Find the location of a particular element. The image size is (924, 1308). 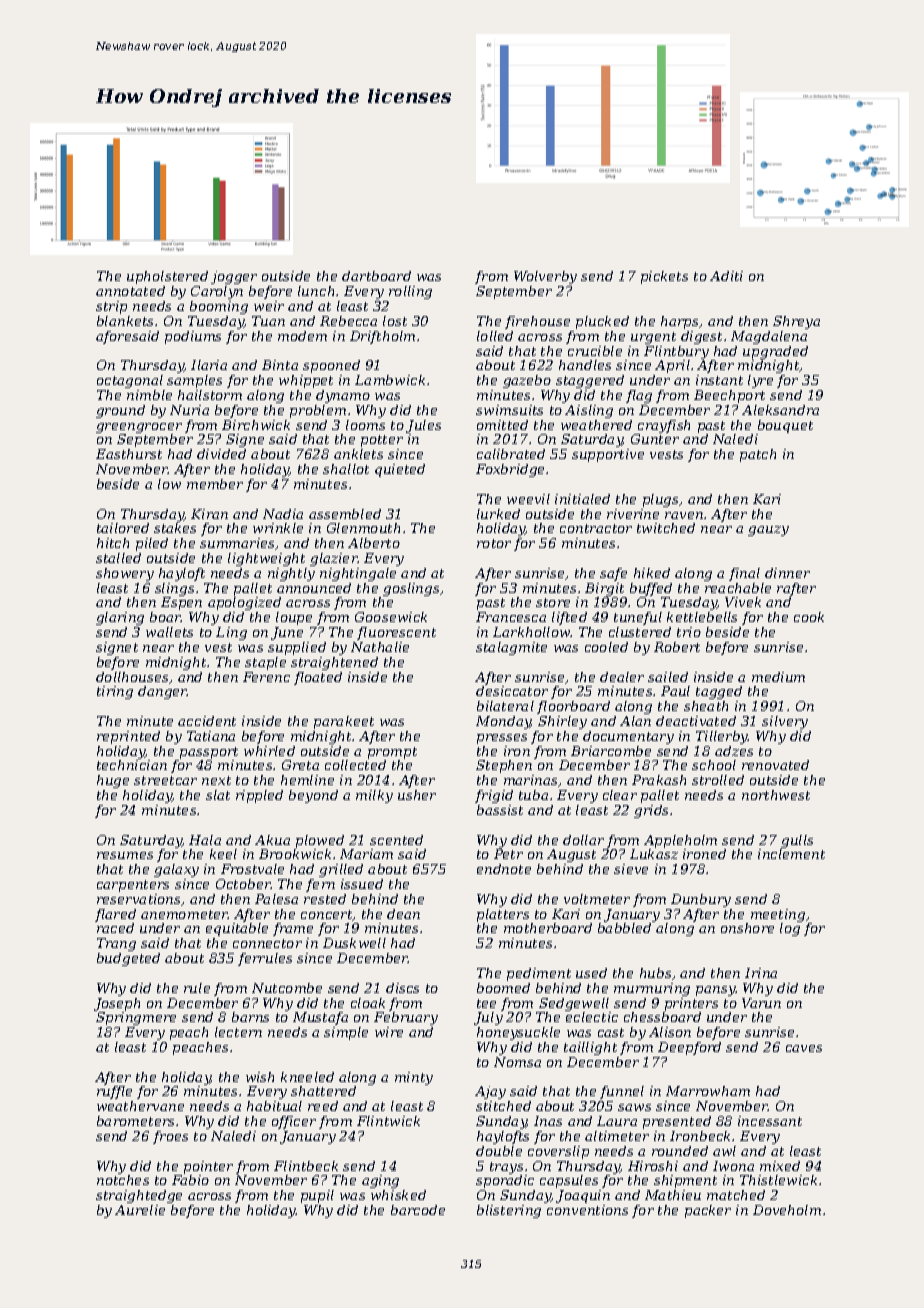

blistering is located at coordinates (509, 1211).
